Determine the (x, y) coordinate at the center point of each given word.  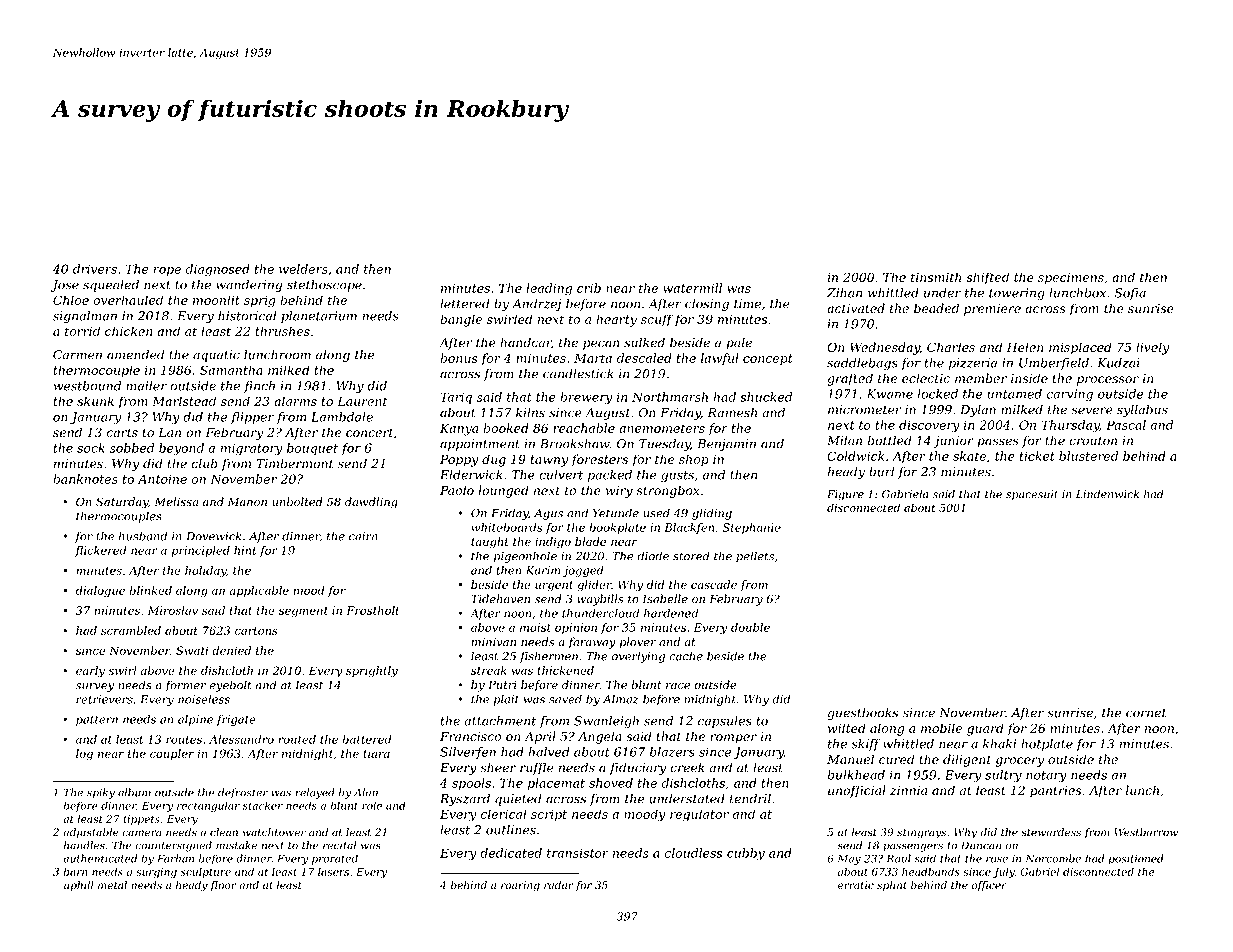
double (750, 627)
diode (653, 556)
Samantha (231, 370)
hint (245, 550)
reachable (584, 428)
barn (76, 871)
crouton (1093, 441)
